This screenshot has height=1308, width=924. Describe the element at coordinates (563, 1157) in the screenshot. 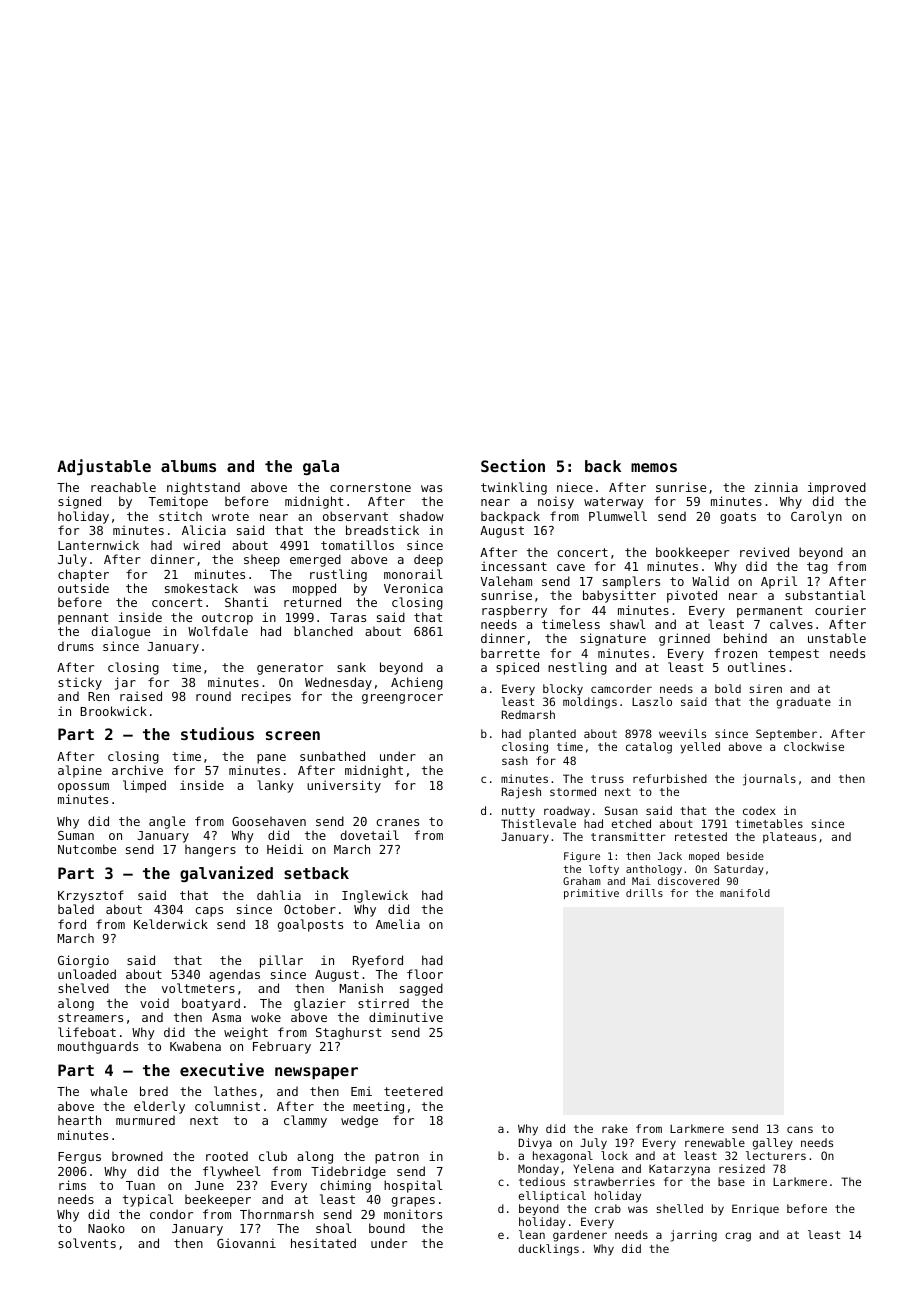

I see `hexagonal` at that location.
